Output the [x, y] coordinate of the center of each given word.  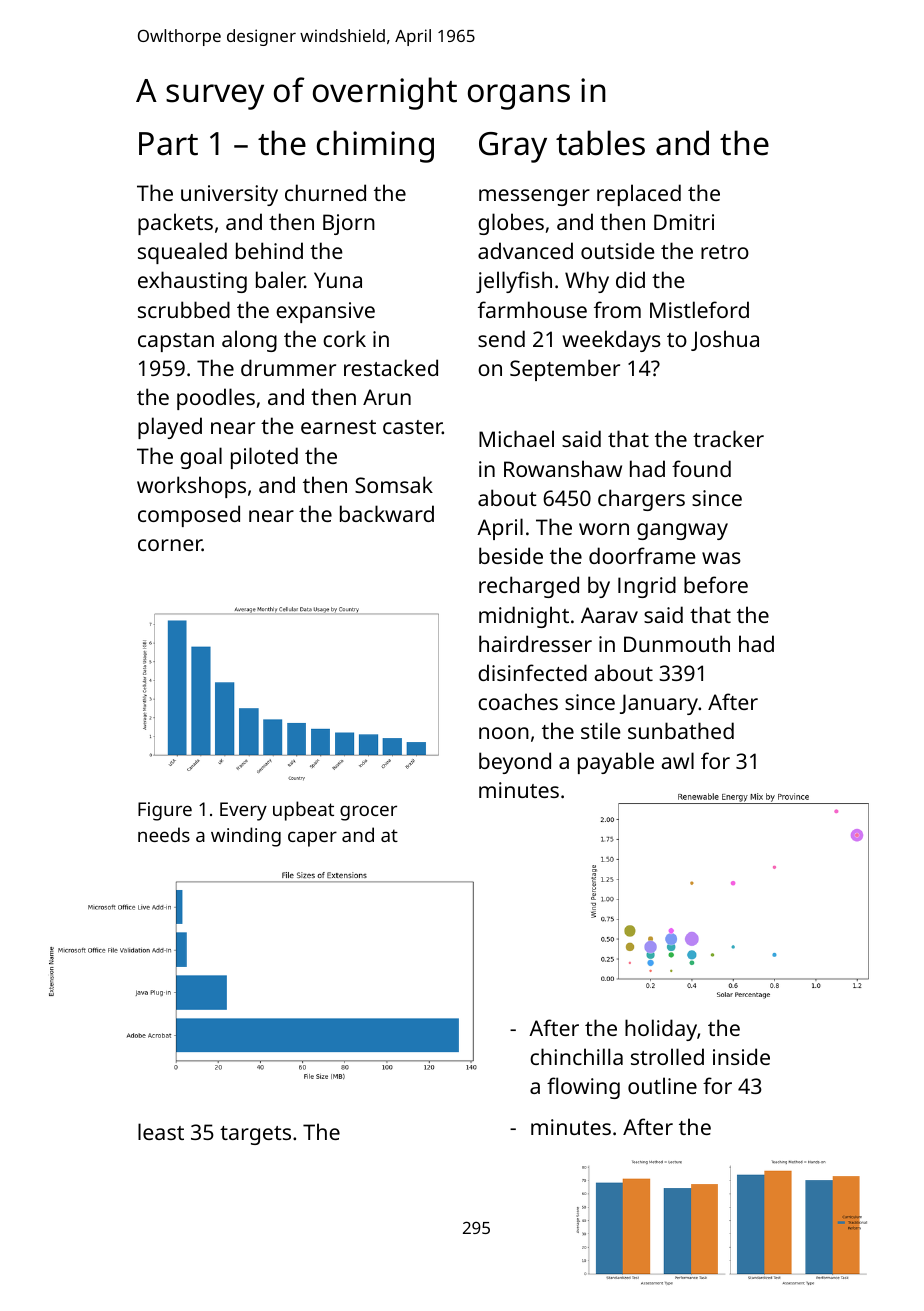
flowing [583, 1088]
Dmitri [684, 222]
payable [616, 763]
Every [243, 811]
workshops [191, 487]
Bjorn [349, 224]
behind [269, 250]
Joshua [725, 340]
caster [412, 427]
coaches [518, 701]
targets [255, 1135]
